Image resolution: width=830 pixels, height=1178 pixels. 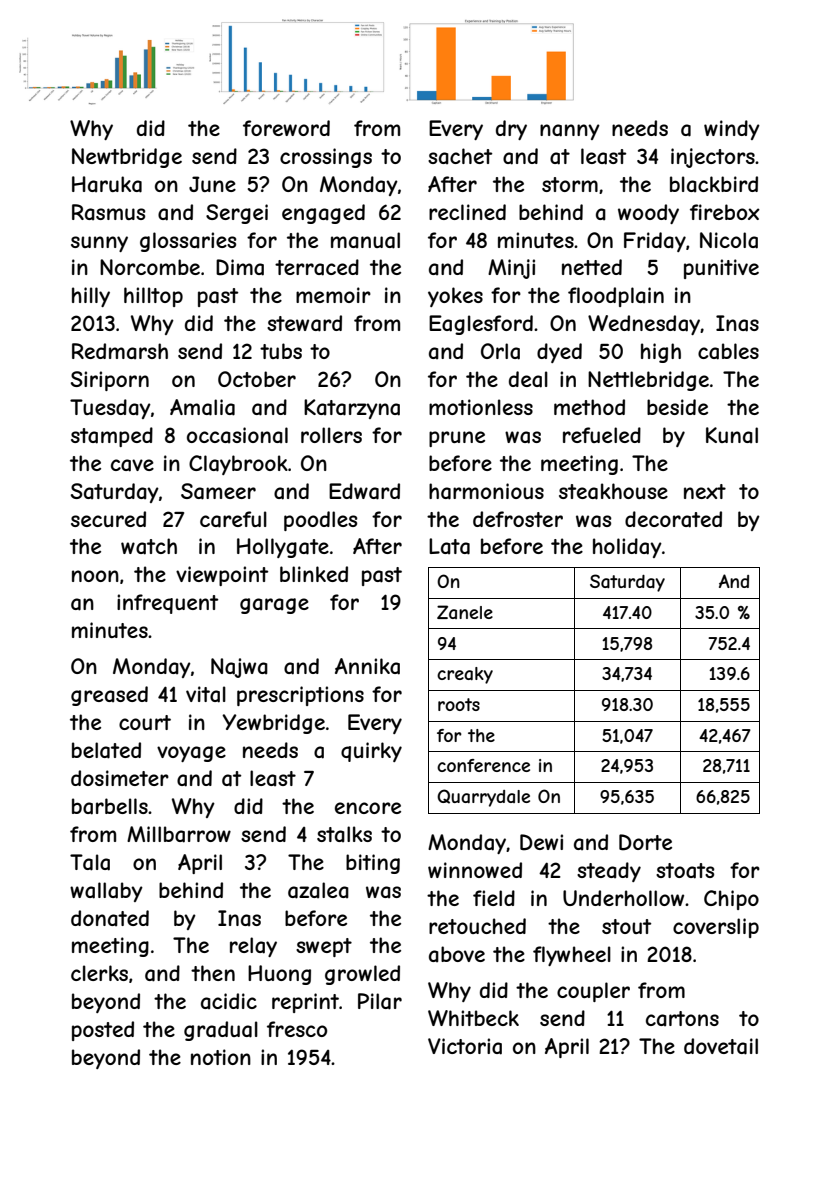 I want to click on floodplain, so click(x=616, y=297).
